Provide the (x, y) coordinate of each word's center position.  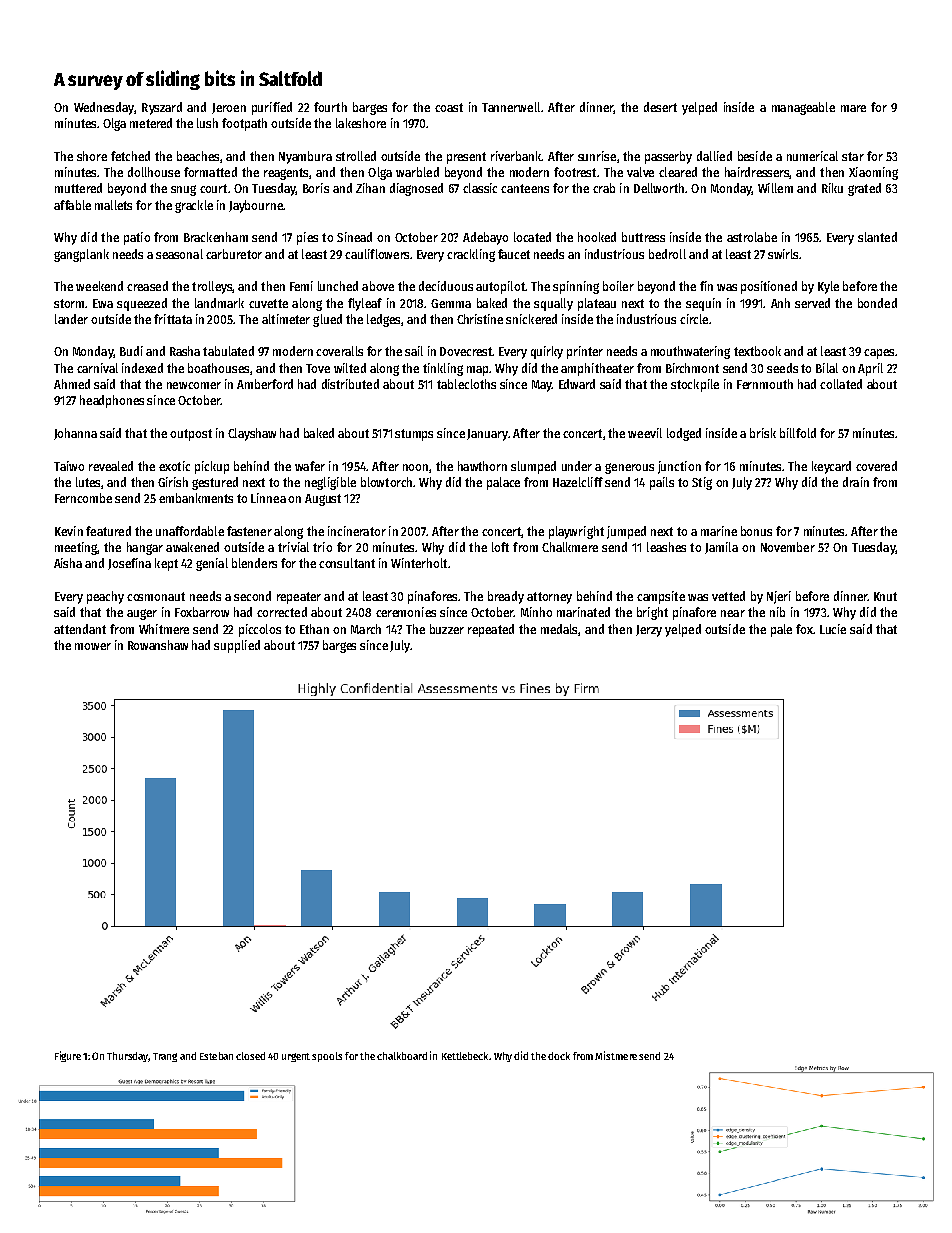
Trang (165, 1057)
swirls (783, 254)
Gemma (451, 303)
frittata (173, 319)
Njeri (779, 597)
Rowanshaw (158, 645)
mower (93, 646)
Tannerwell (511, 107)
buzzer (447, 629)
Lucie (833, 629)
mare (853, 108)
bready (506, 597)
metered (151, 123)
